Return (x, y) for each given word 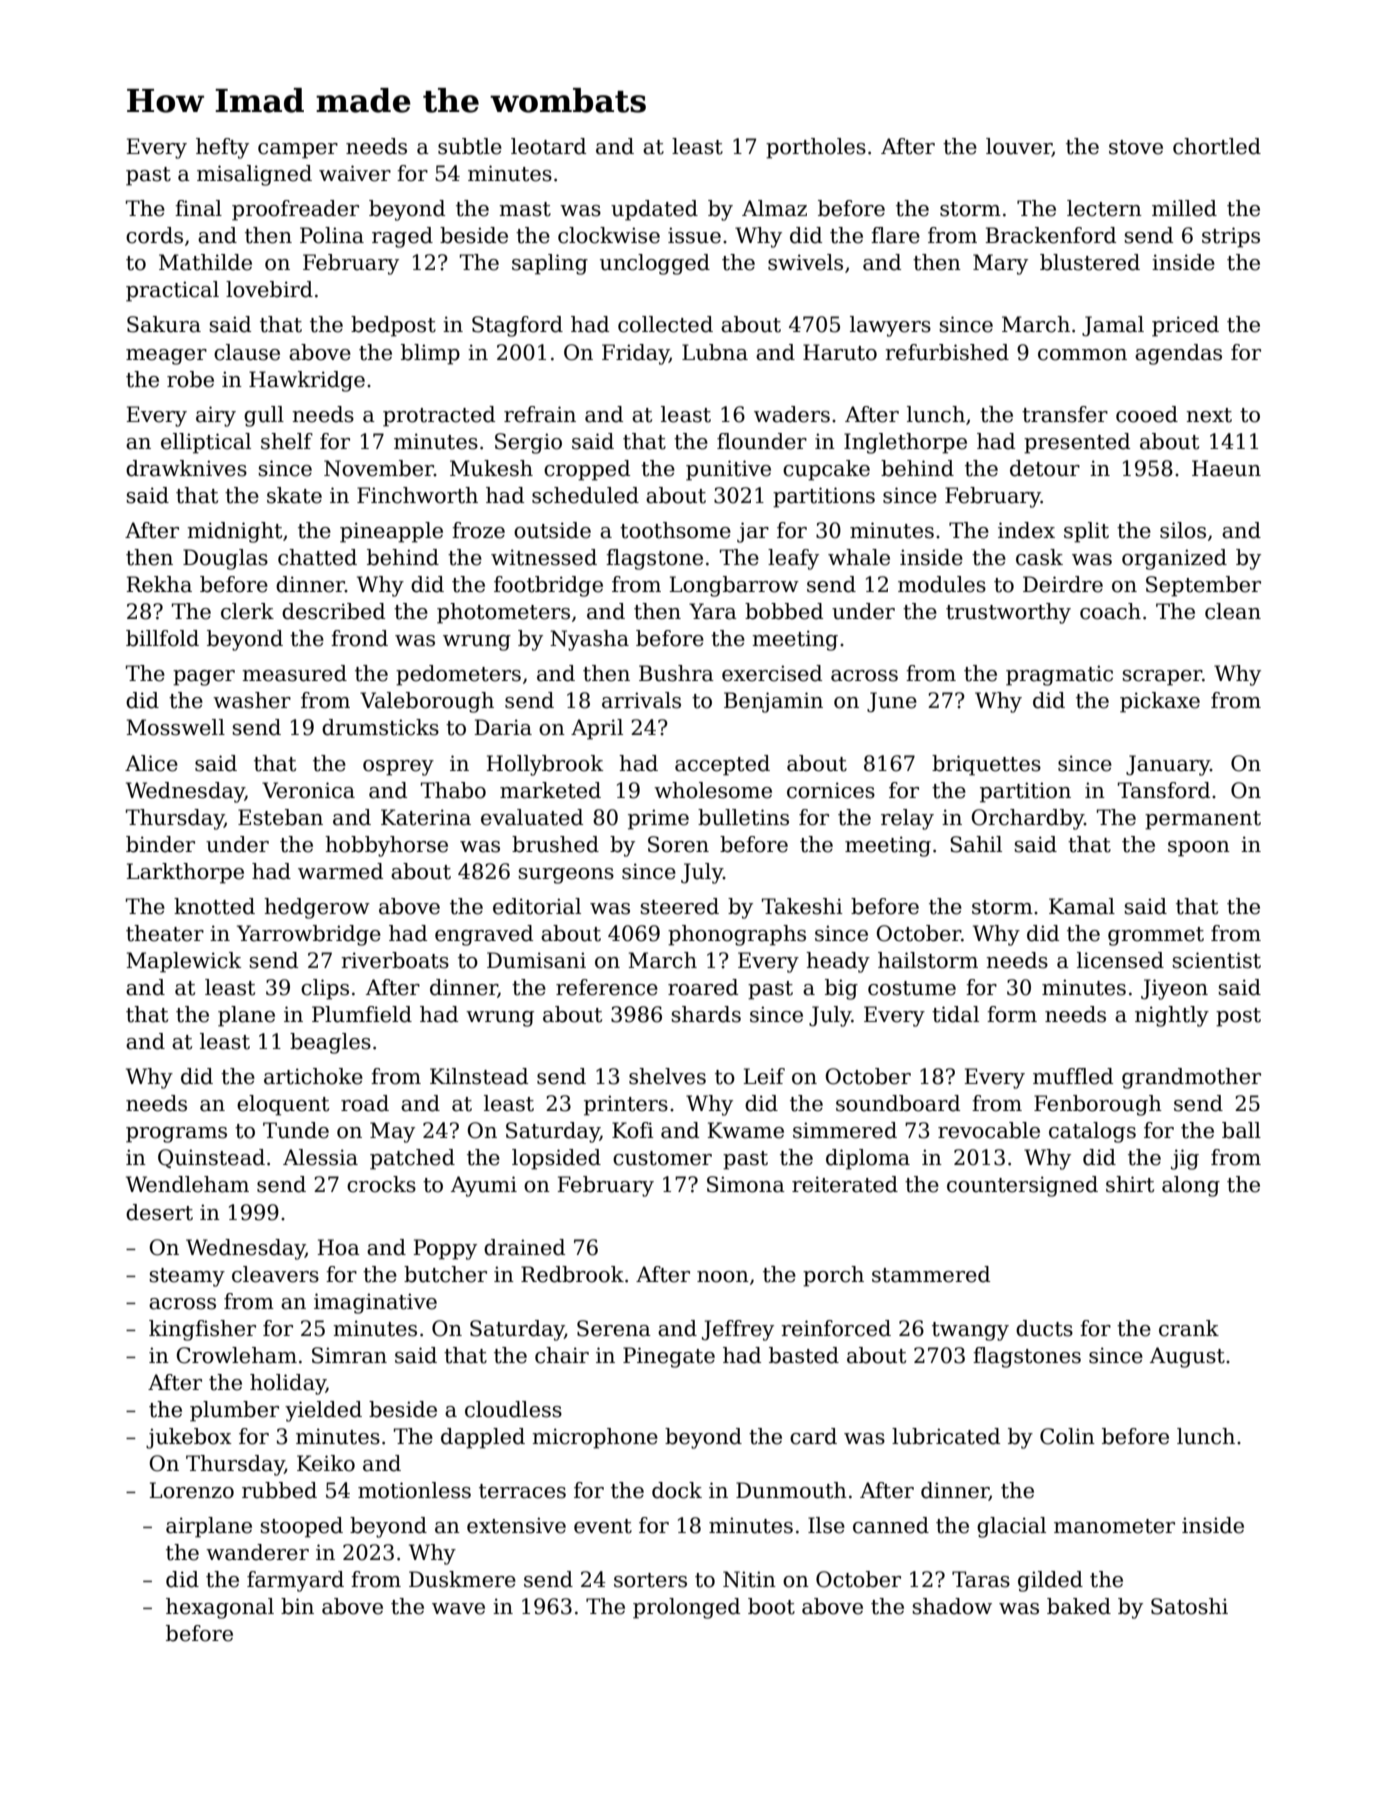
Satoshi (1189, 1606)
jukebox (189, 1438)
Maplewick (184, 962)
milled (1184, 208)
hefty (222, 148)
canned (891, 1525)
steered (679, 906)
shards (706, 1014)
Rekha (159, 584)
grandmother (1191, 1078)
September (1203, 586)
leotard (548, 146)
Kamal (1082, 906)
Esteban (280, 817)
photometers (503, 613)
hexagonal (220, 1608)
